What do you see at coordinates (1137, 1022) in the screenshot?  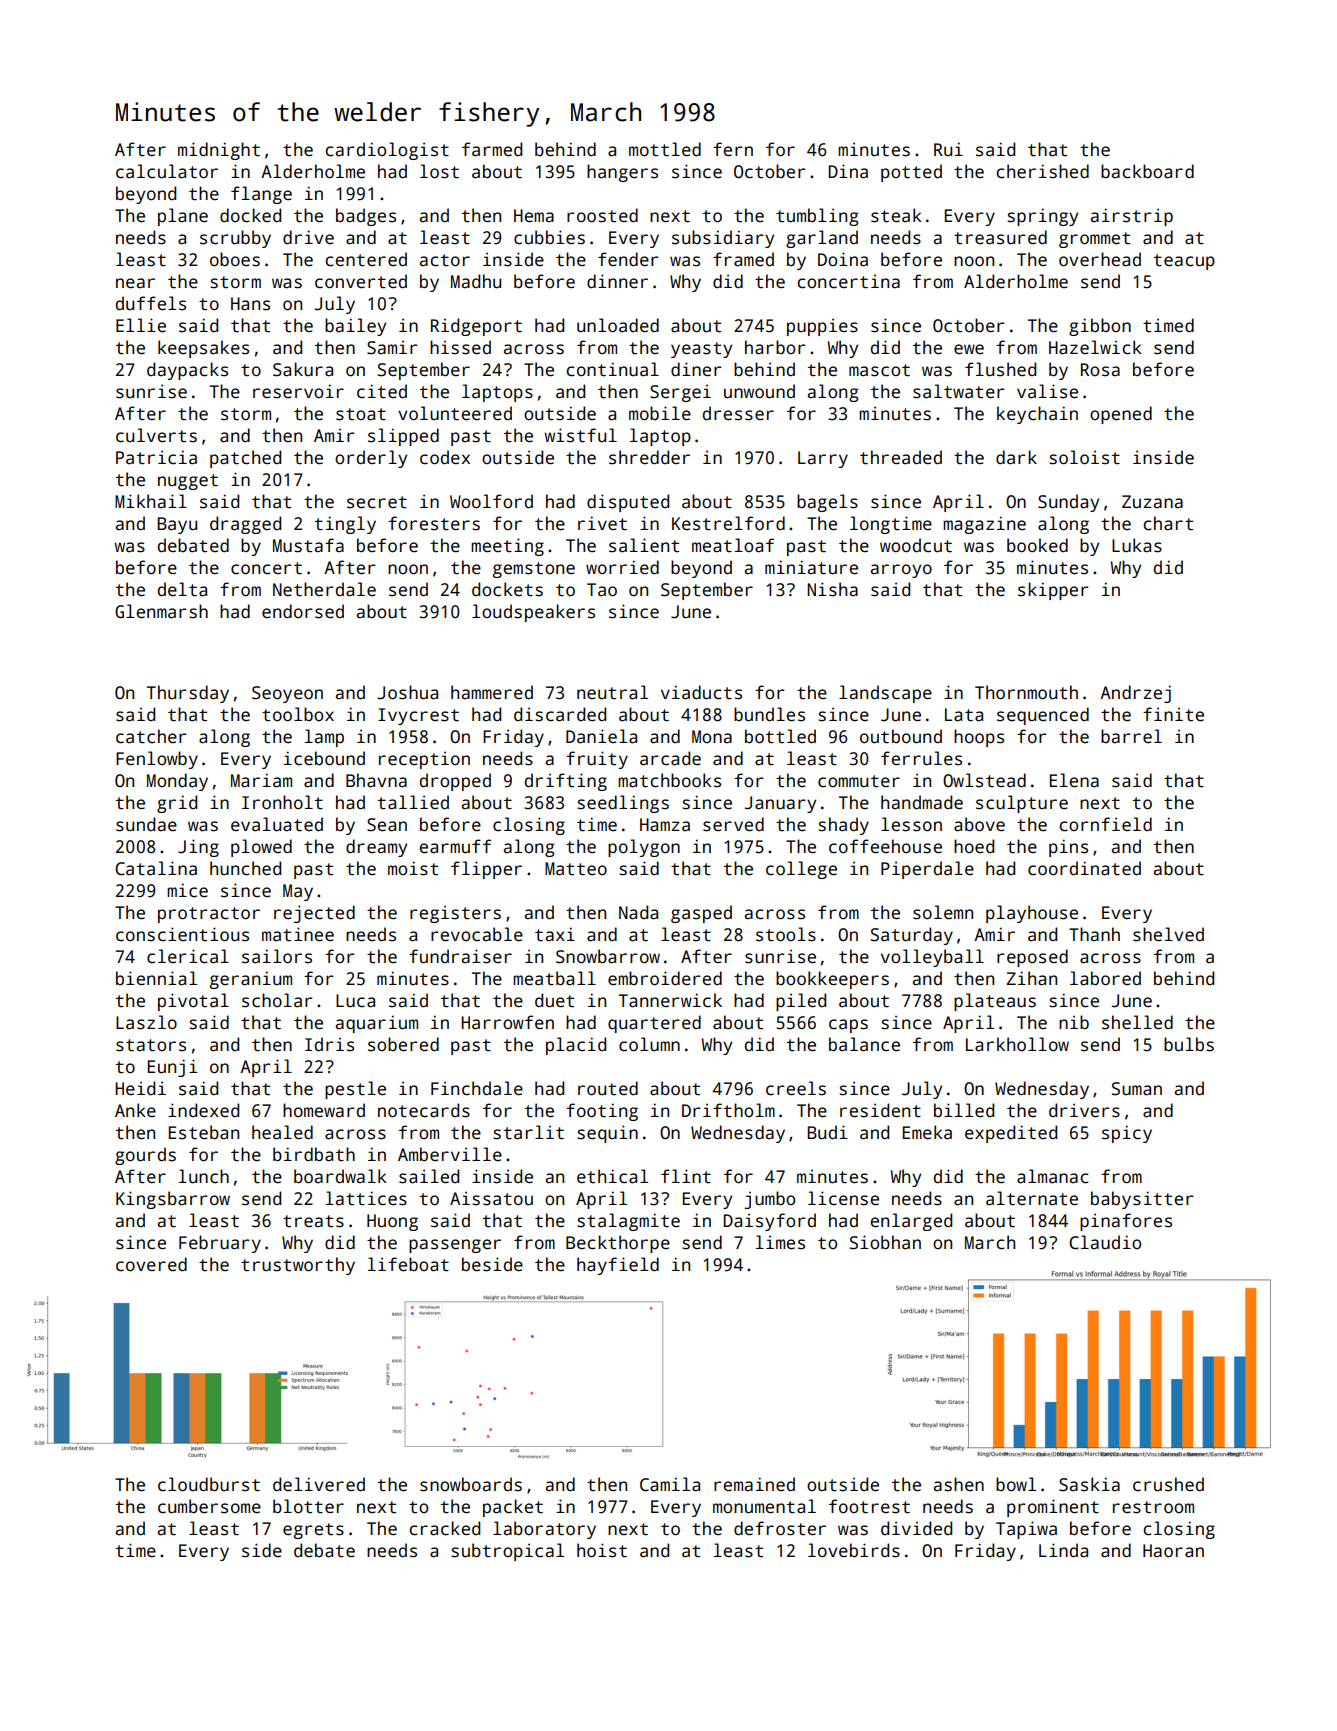 I see `shelled` at bounding box center [1137, 1022].
